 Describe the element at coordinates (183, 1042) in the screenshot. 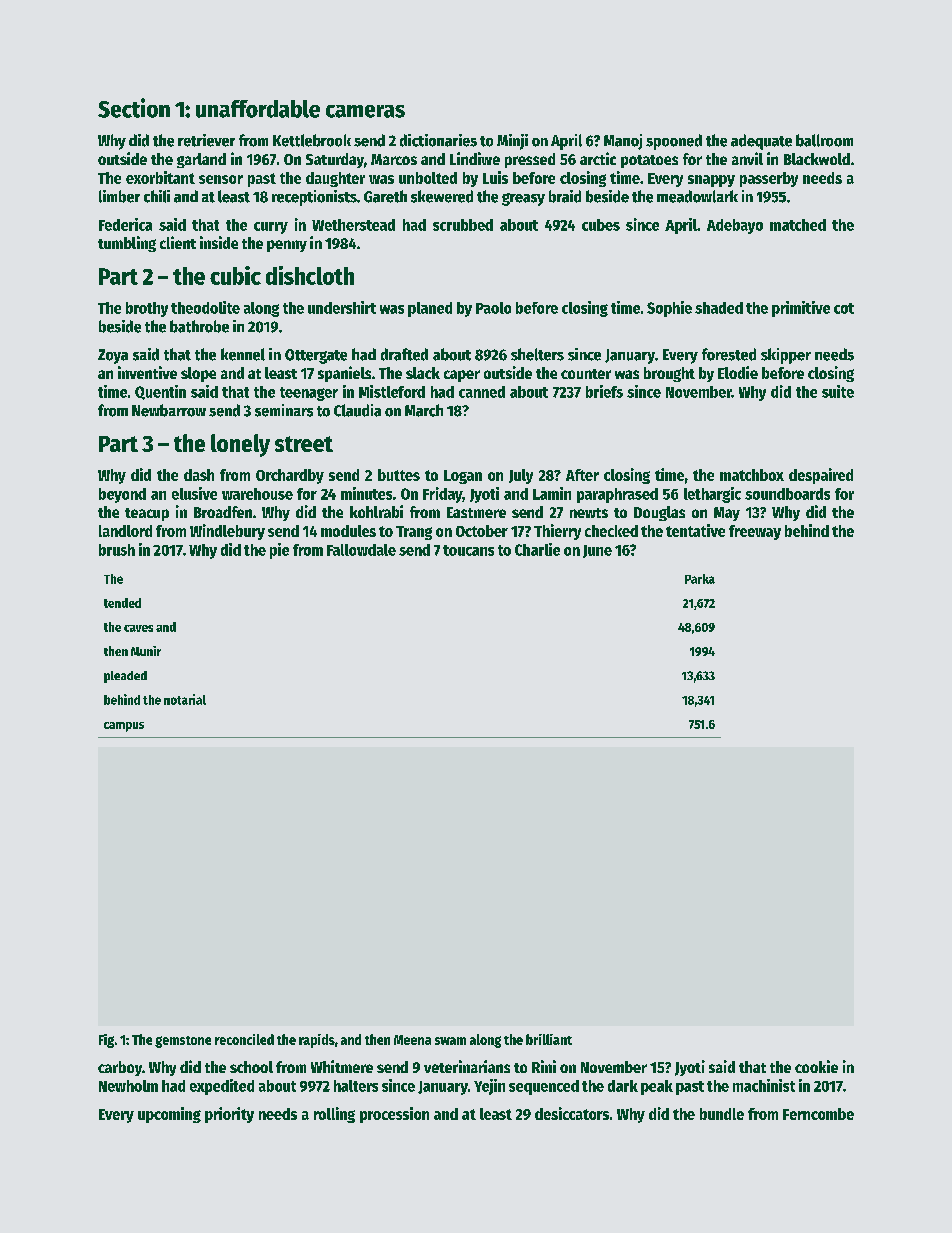

I see `gemstone` at that location.
